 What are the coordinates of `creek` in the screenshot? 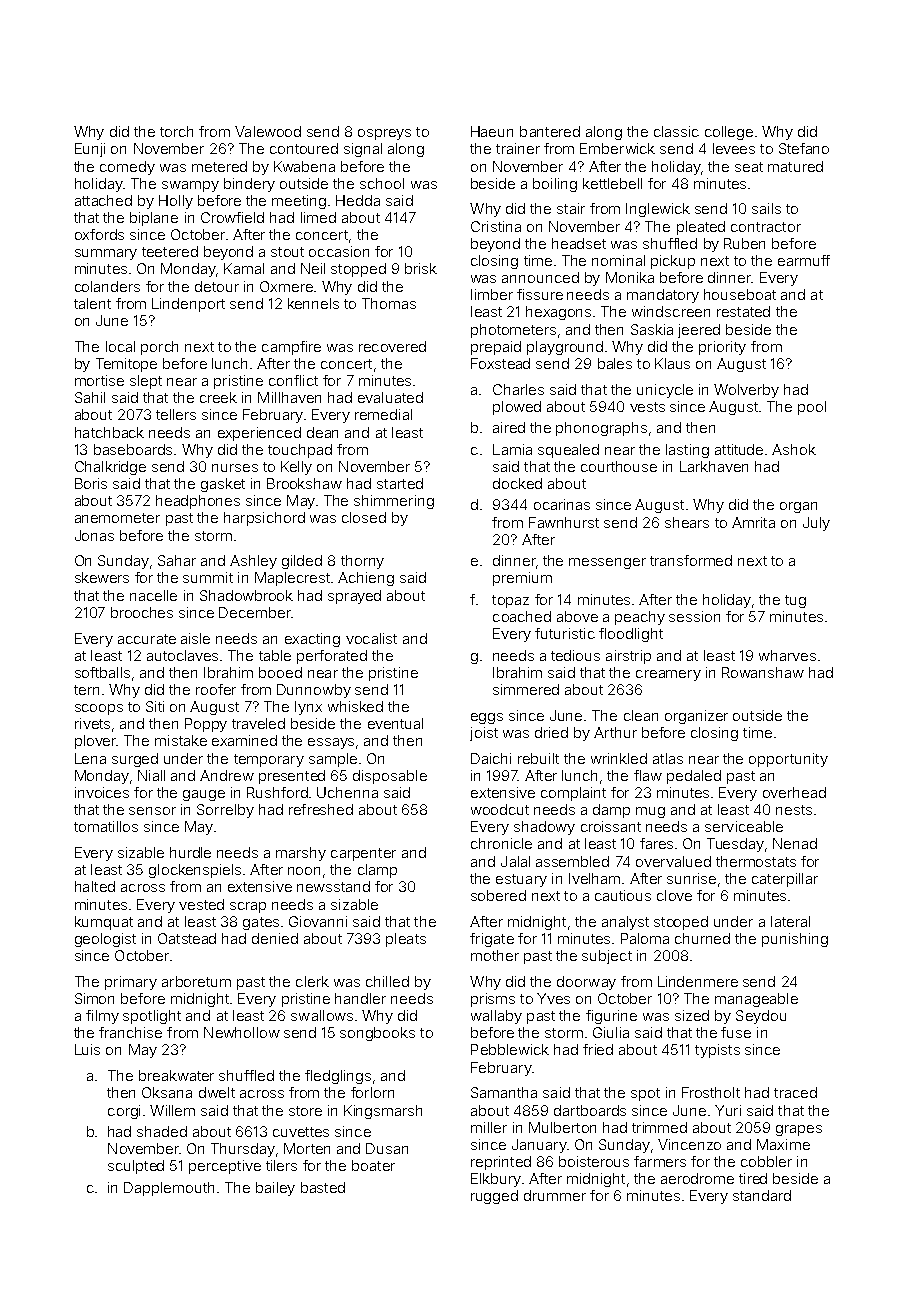 It's located at (218, 397).
